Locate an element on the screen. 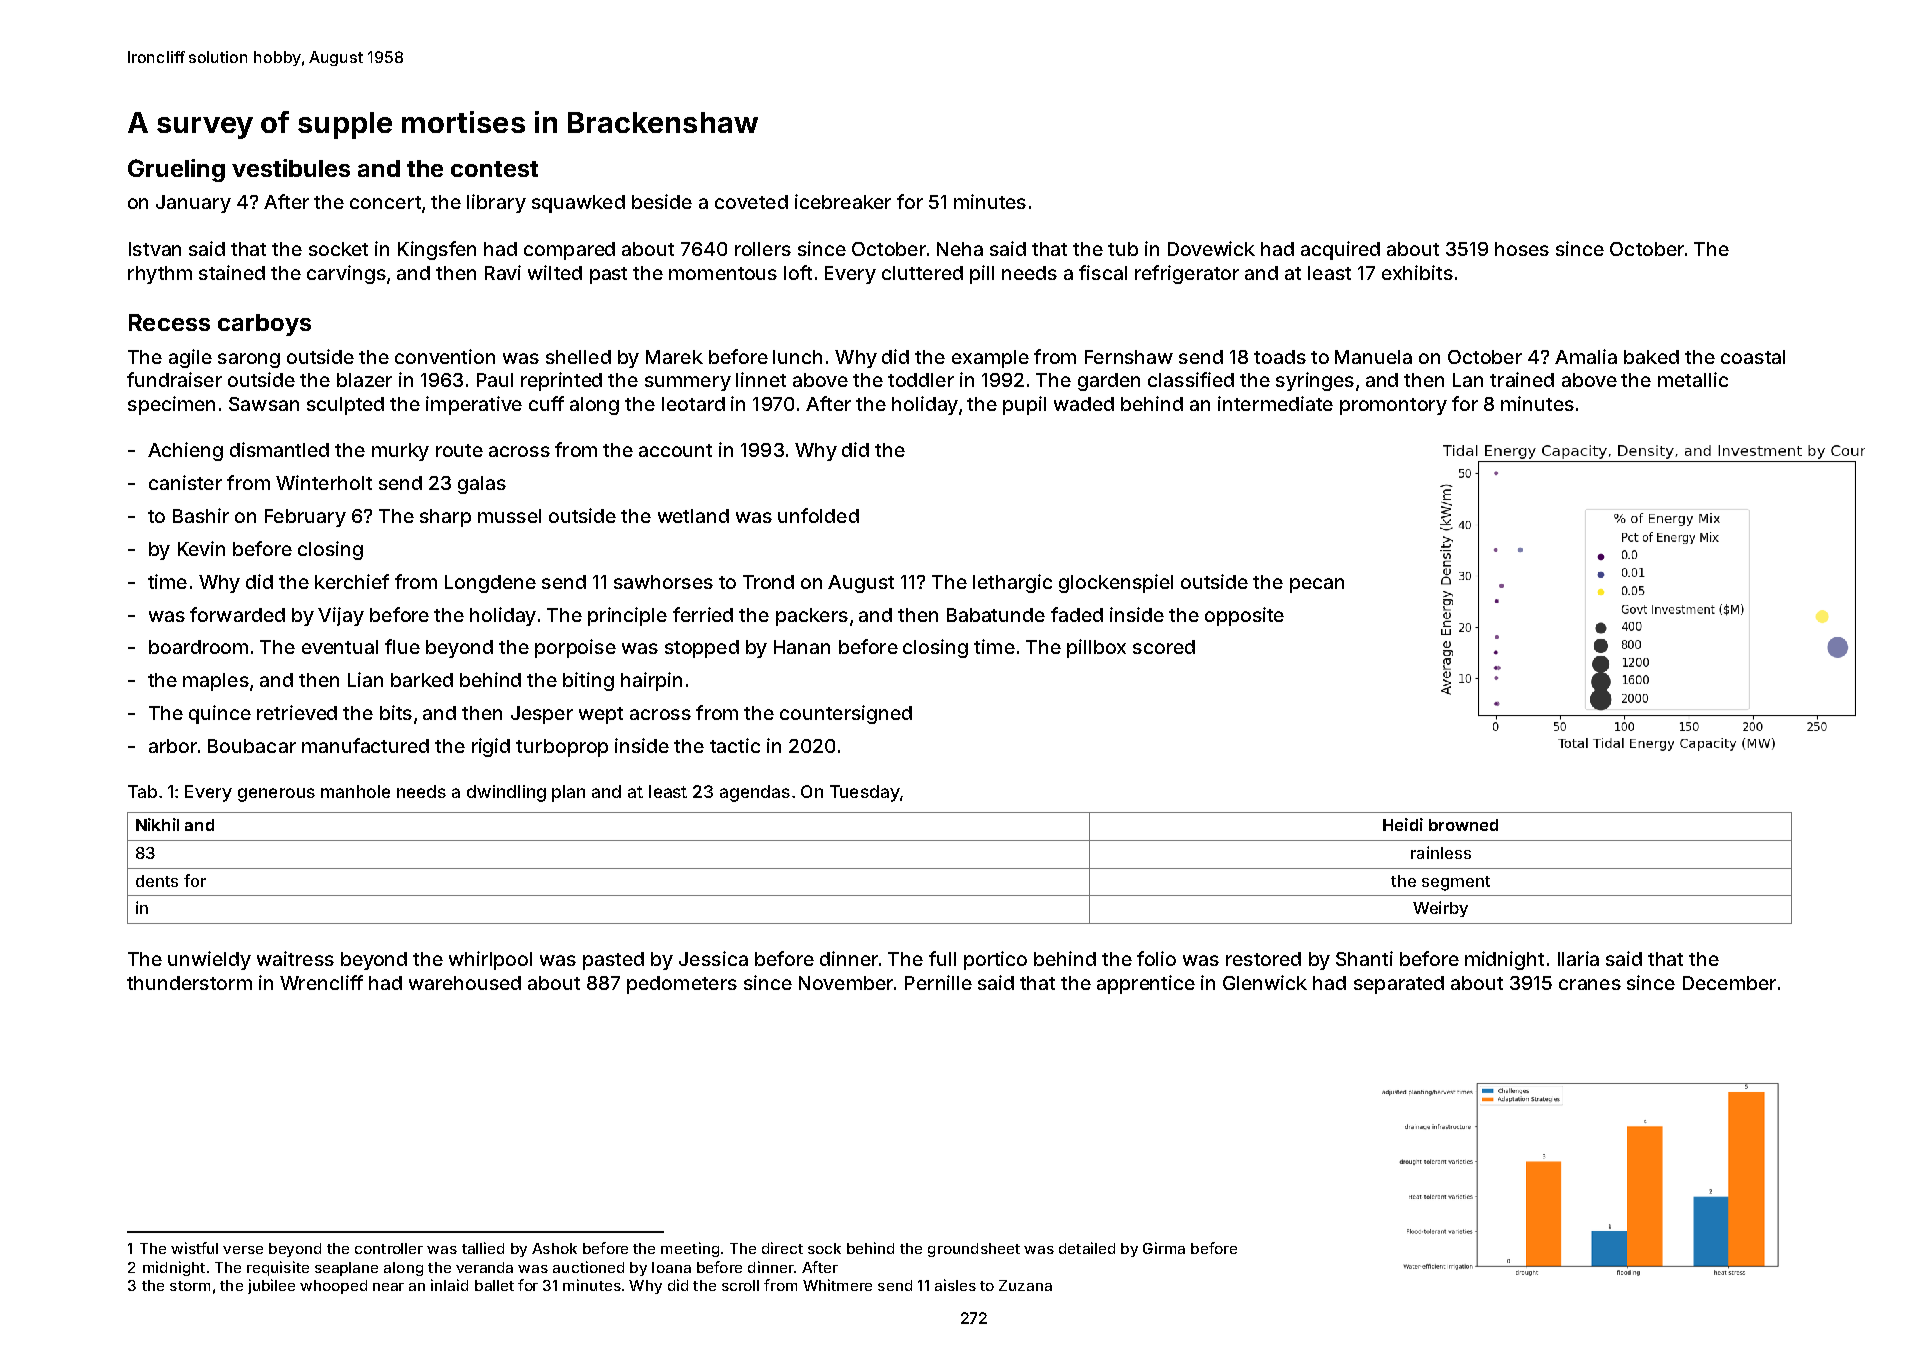 This screenshot has width=1919, height=1357. coveted is located at coordinates (751, 202).
